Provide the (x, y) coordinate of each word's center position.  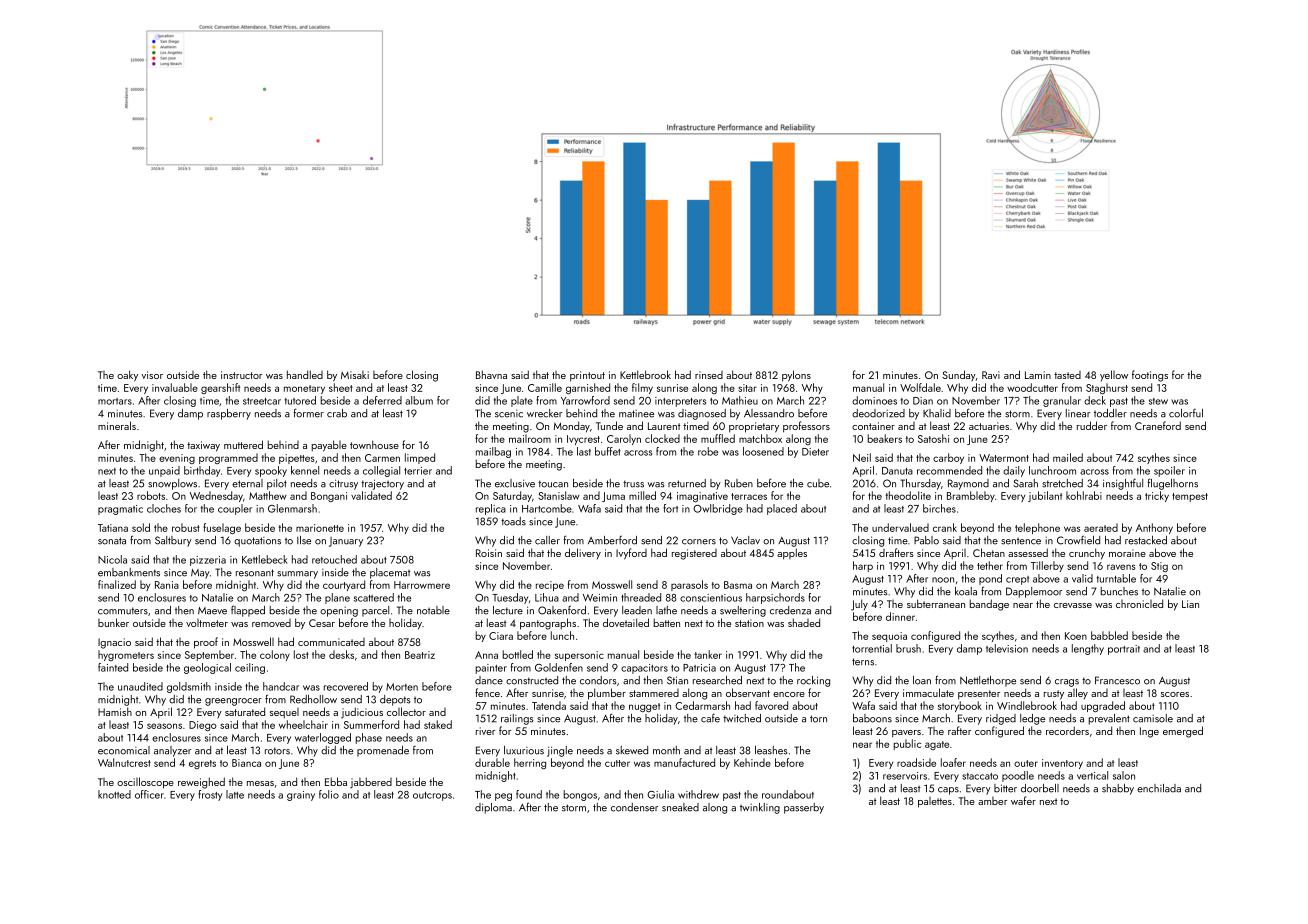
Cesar (322, 623)
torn (818, 719)
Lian (1190, 604)
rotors (277, 751)
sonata (112, 541)
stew (1158, 401)
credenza (790, 610)
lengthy (1088, 649)
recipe (550, 586)
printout (587, 376)
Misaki (355, 375)
